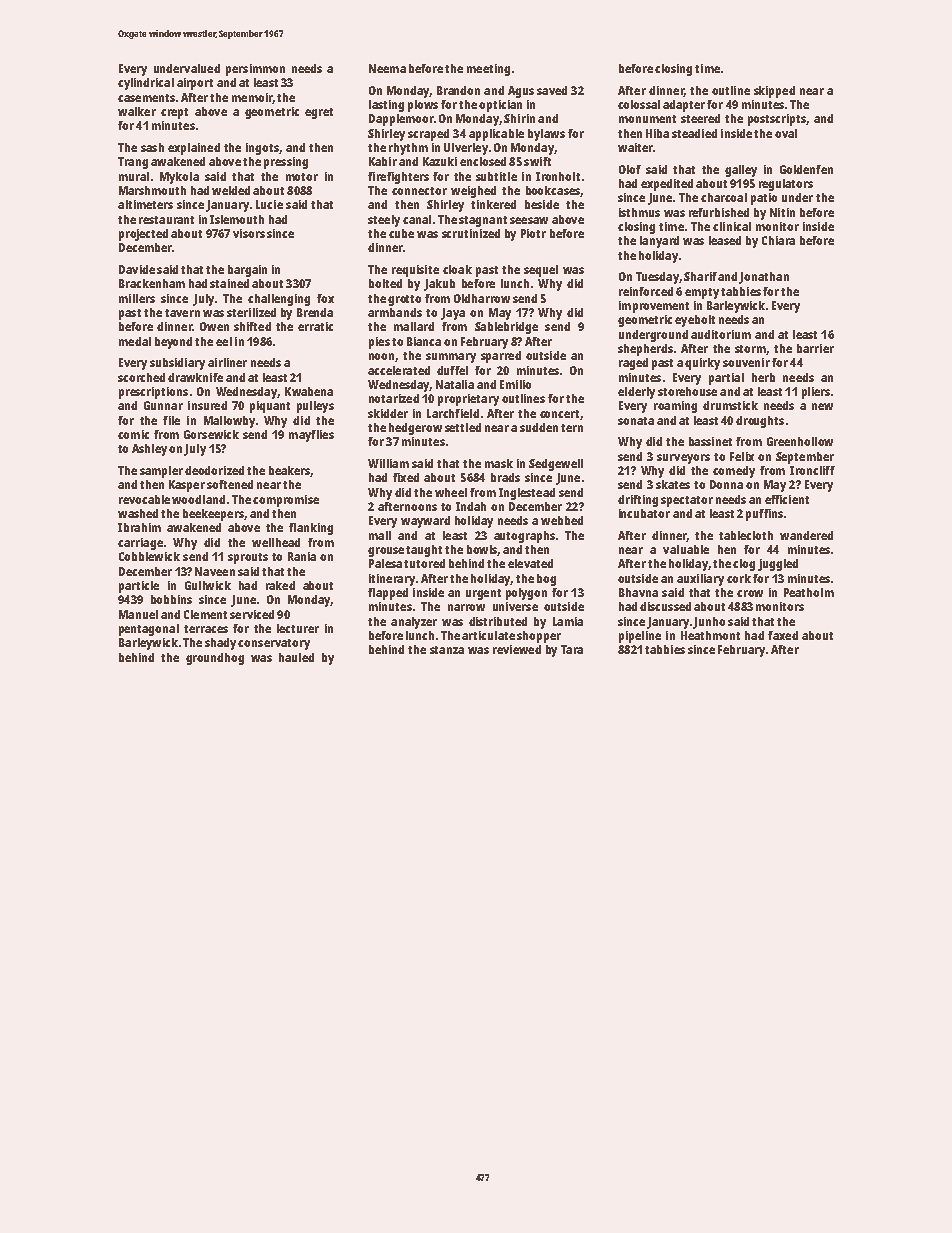 Image resolution: width=952 pixels, height=1233 pixels. What do you see at coordinates (296, 657) in the document?
I see `hauled` at bounding box center [296, 657].
